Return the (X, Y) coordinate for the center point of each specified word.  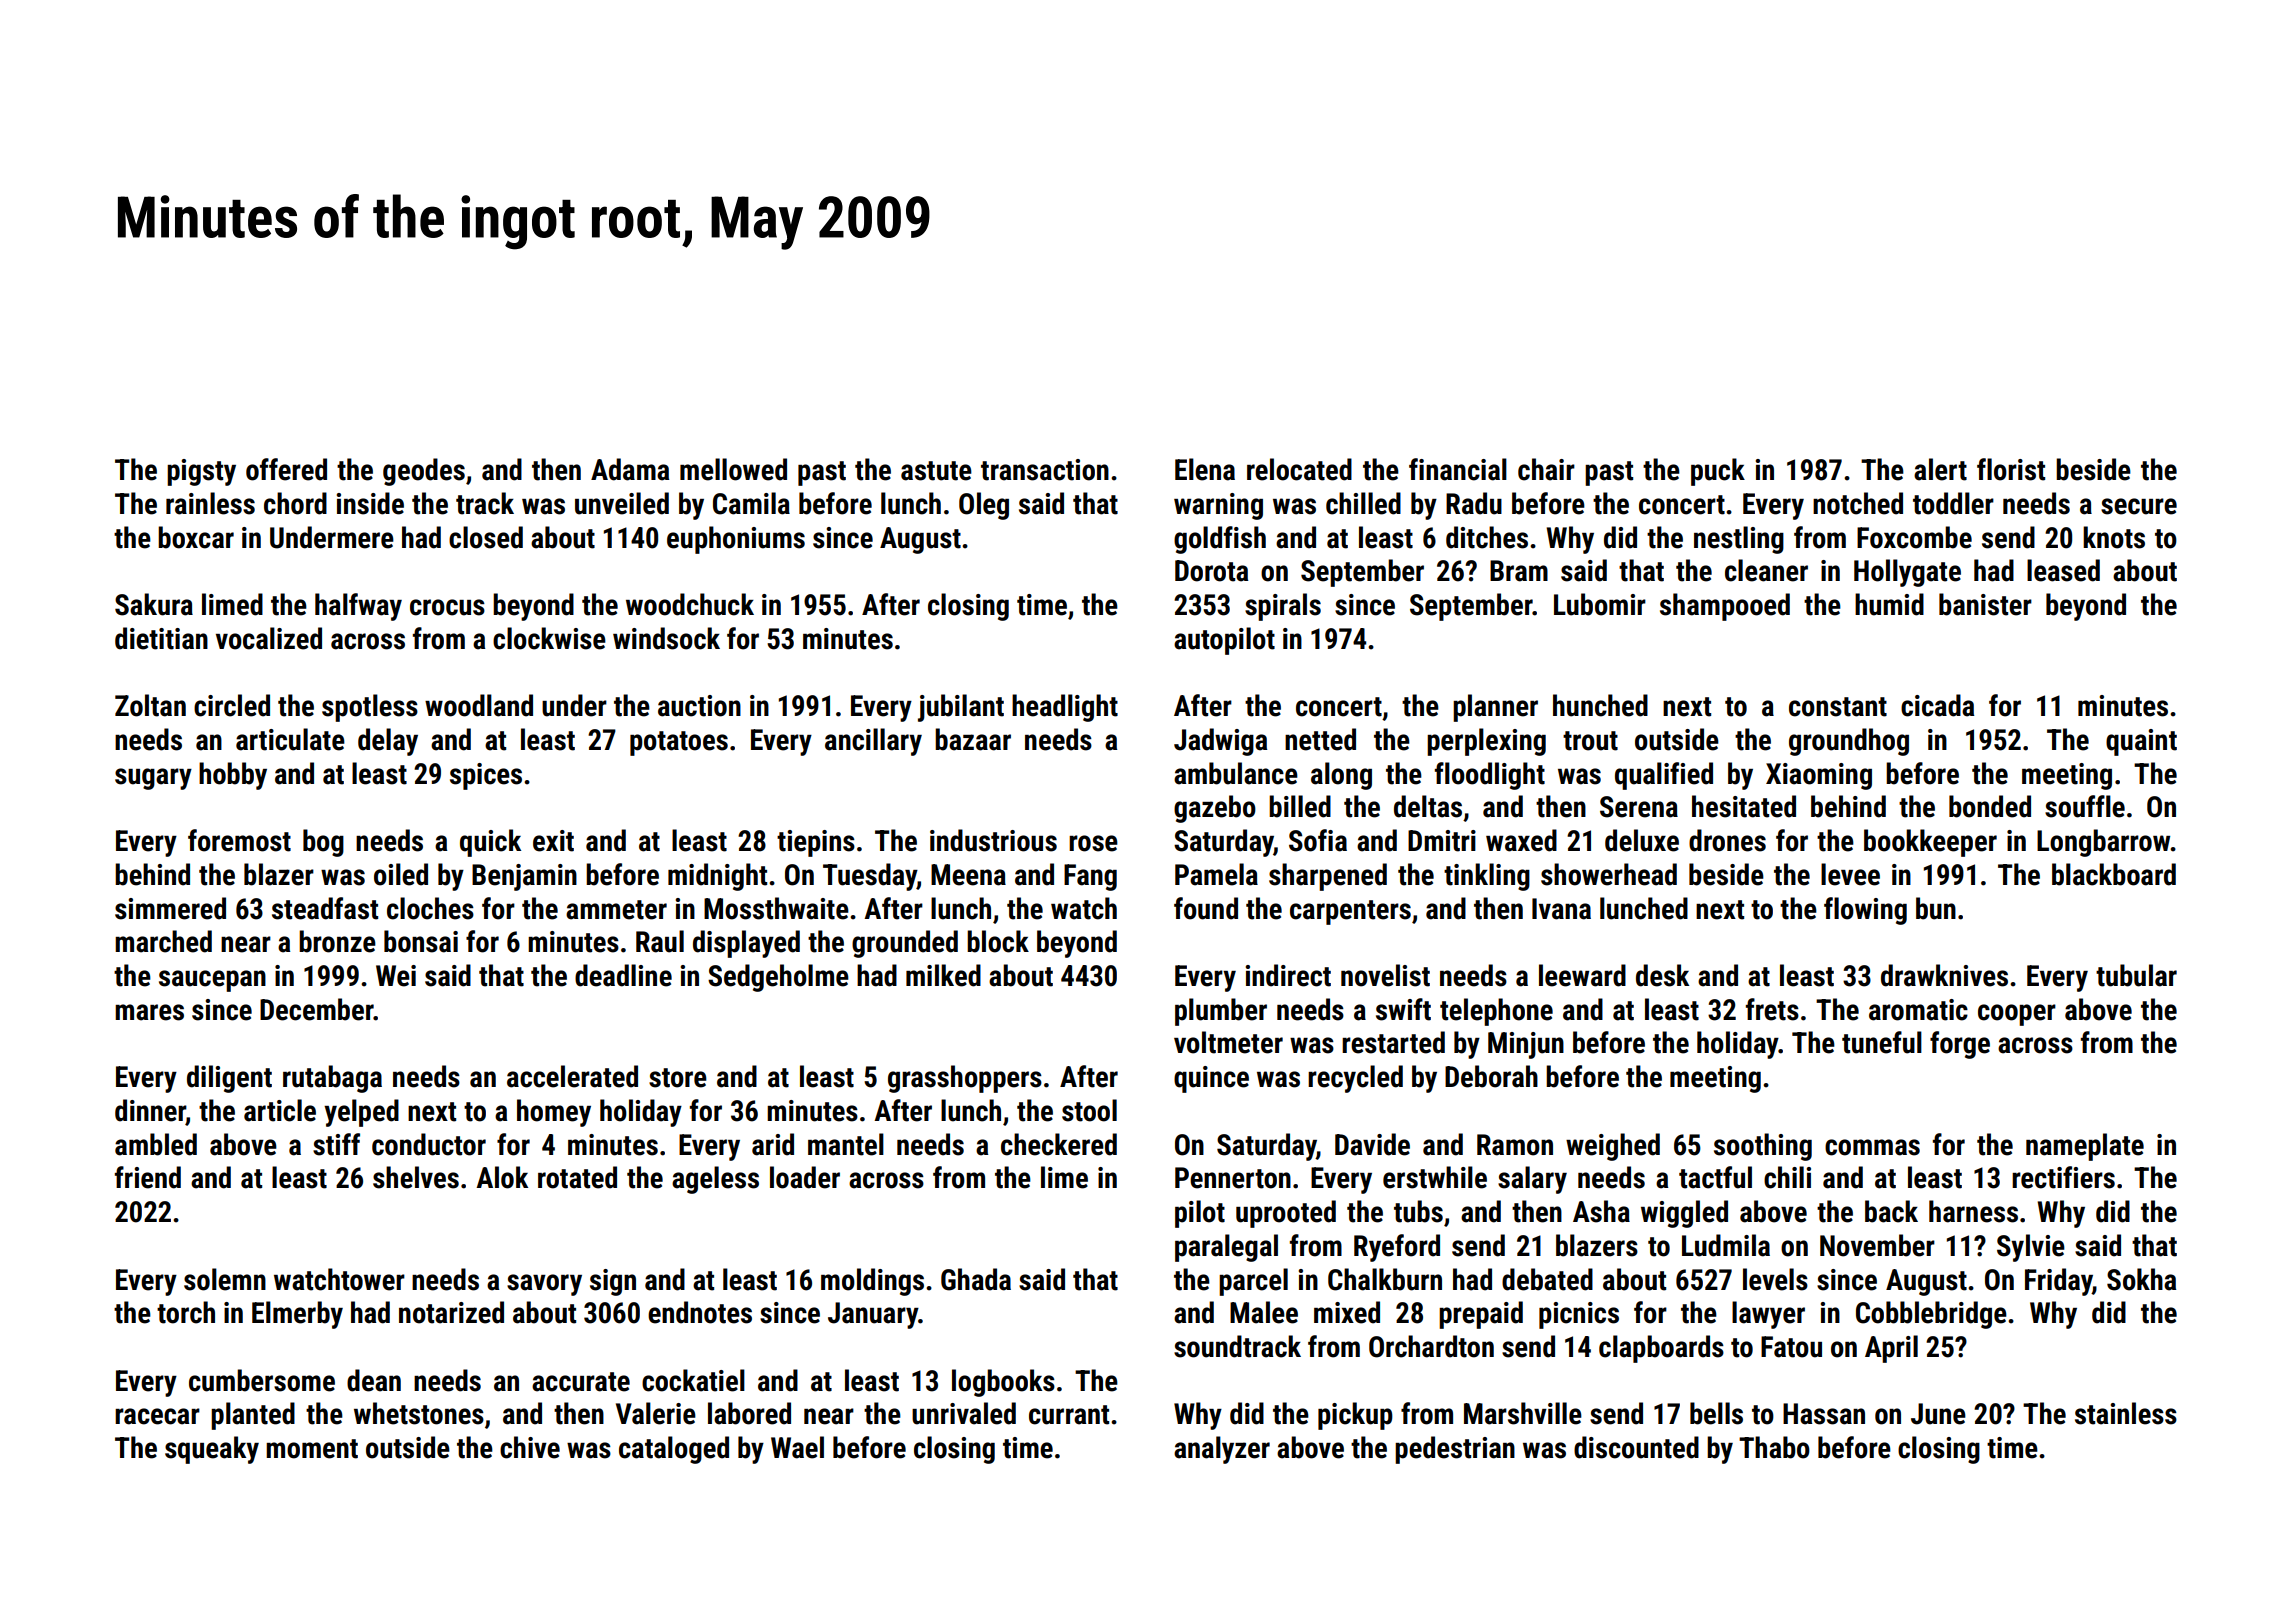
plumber (1221, 1012)
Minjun (1526, 1045)
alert (1940, 469)
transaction (1045, 470)
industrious (993, 840)
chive (530, 1447)
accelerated (572, 1076)
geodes (424, 472)
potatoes (679, 743)
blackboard (2114, 874)
